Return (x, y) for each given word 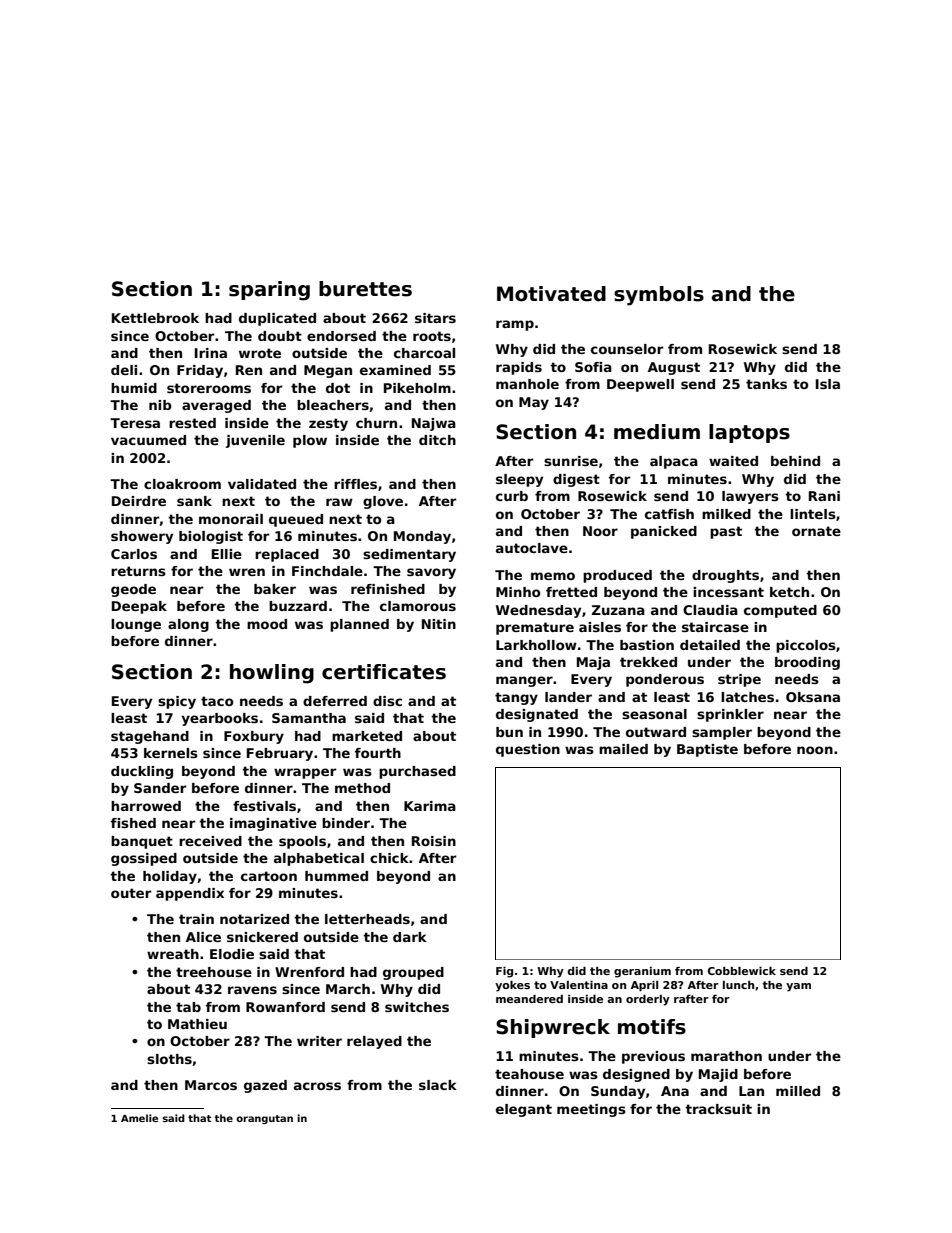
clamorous (418, 606)
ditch (437, 440)
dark (410, 937)
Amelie (139, 1118)
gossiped (144, 859)
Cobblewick (742, 971)
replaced (287, 555)
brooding (807, 663)
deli (124, 370)
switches (417, 1007)
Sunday (618, 1092)
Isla (828, 384)
